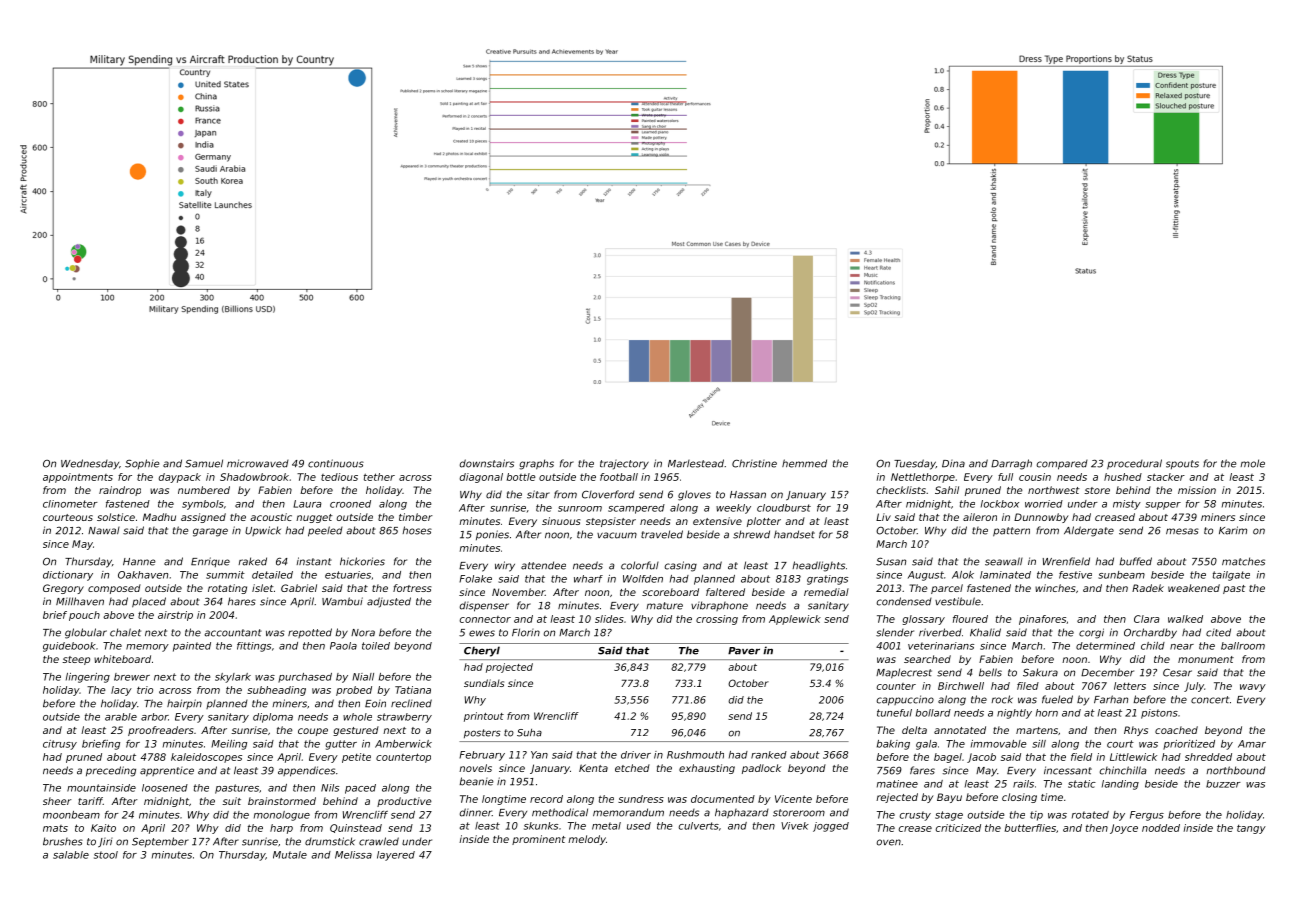  I want to click on pattern, so click(1011, 532).
